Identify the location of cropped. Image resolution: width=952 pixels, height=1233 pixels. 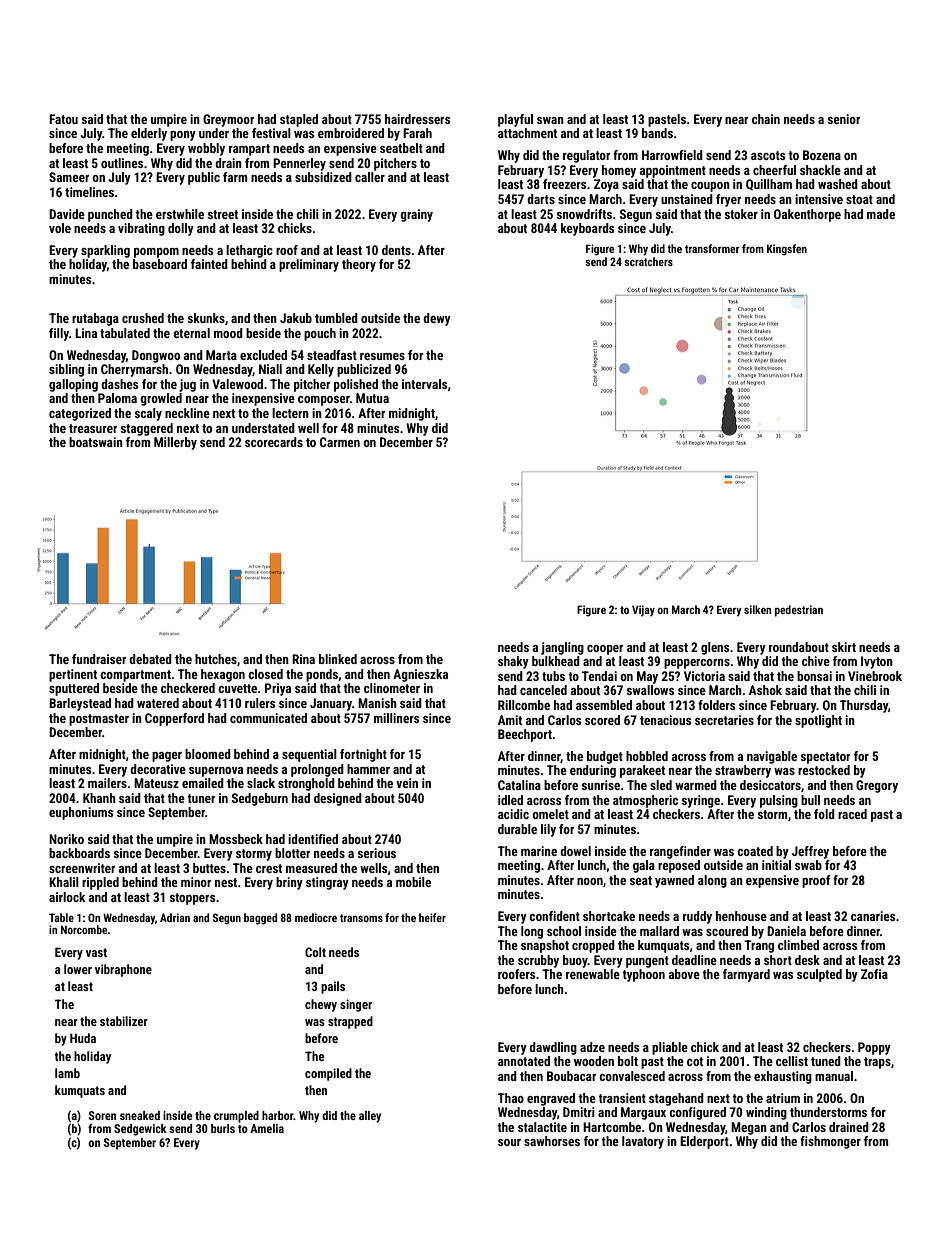
(593, 946).
